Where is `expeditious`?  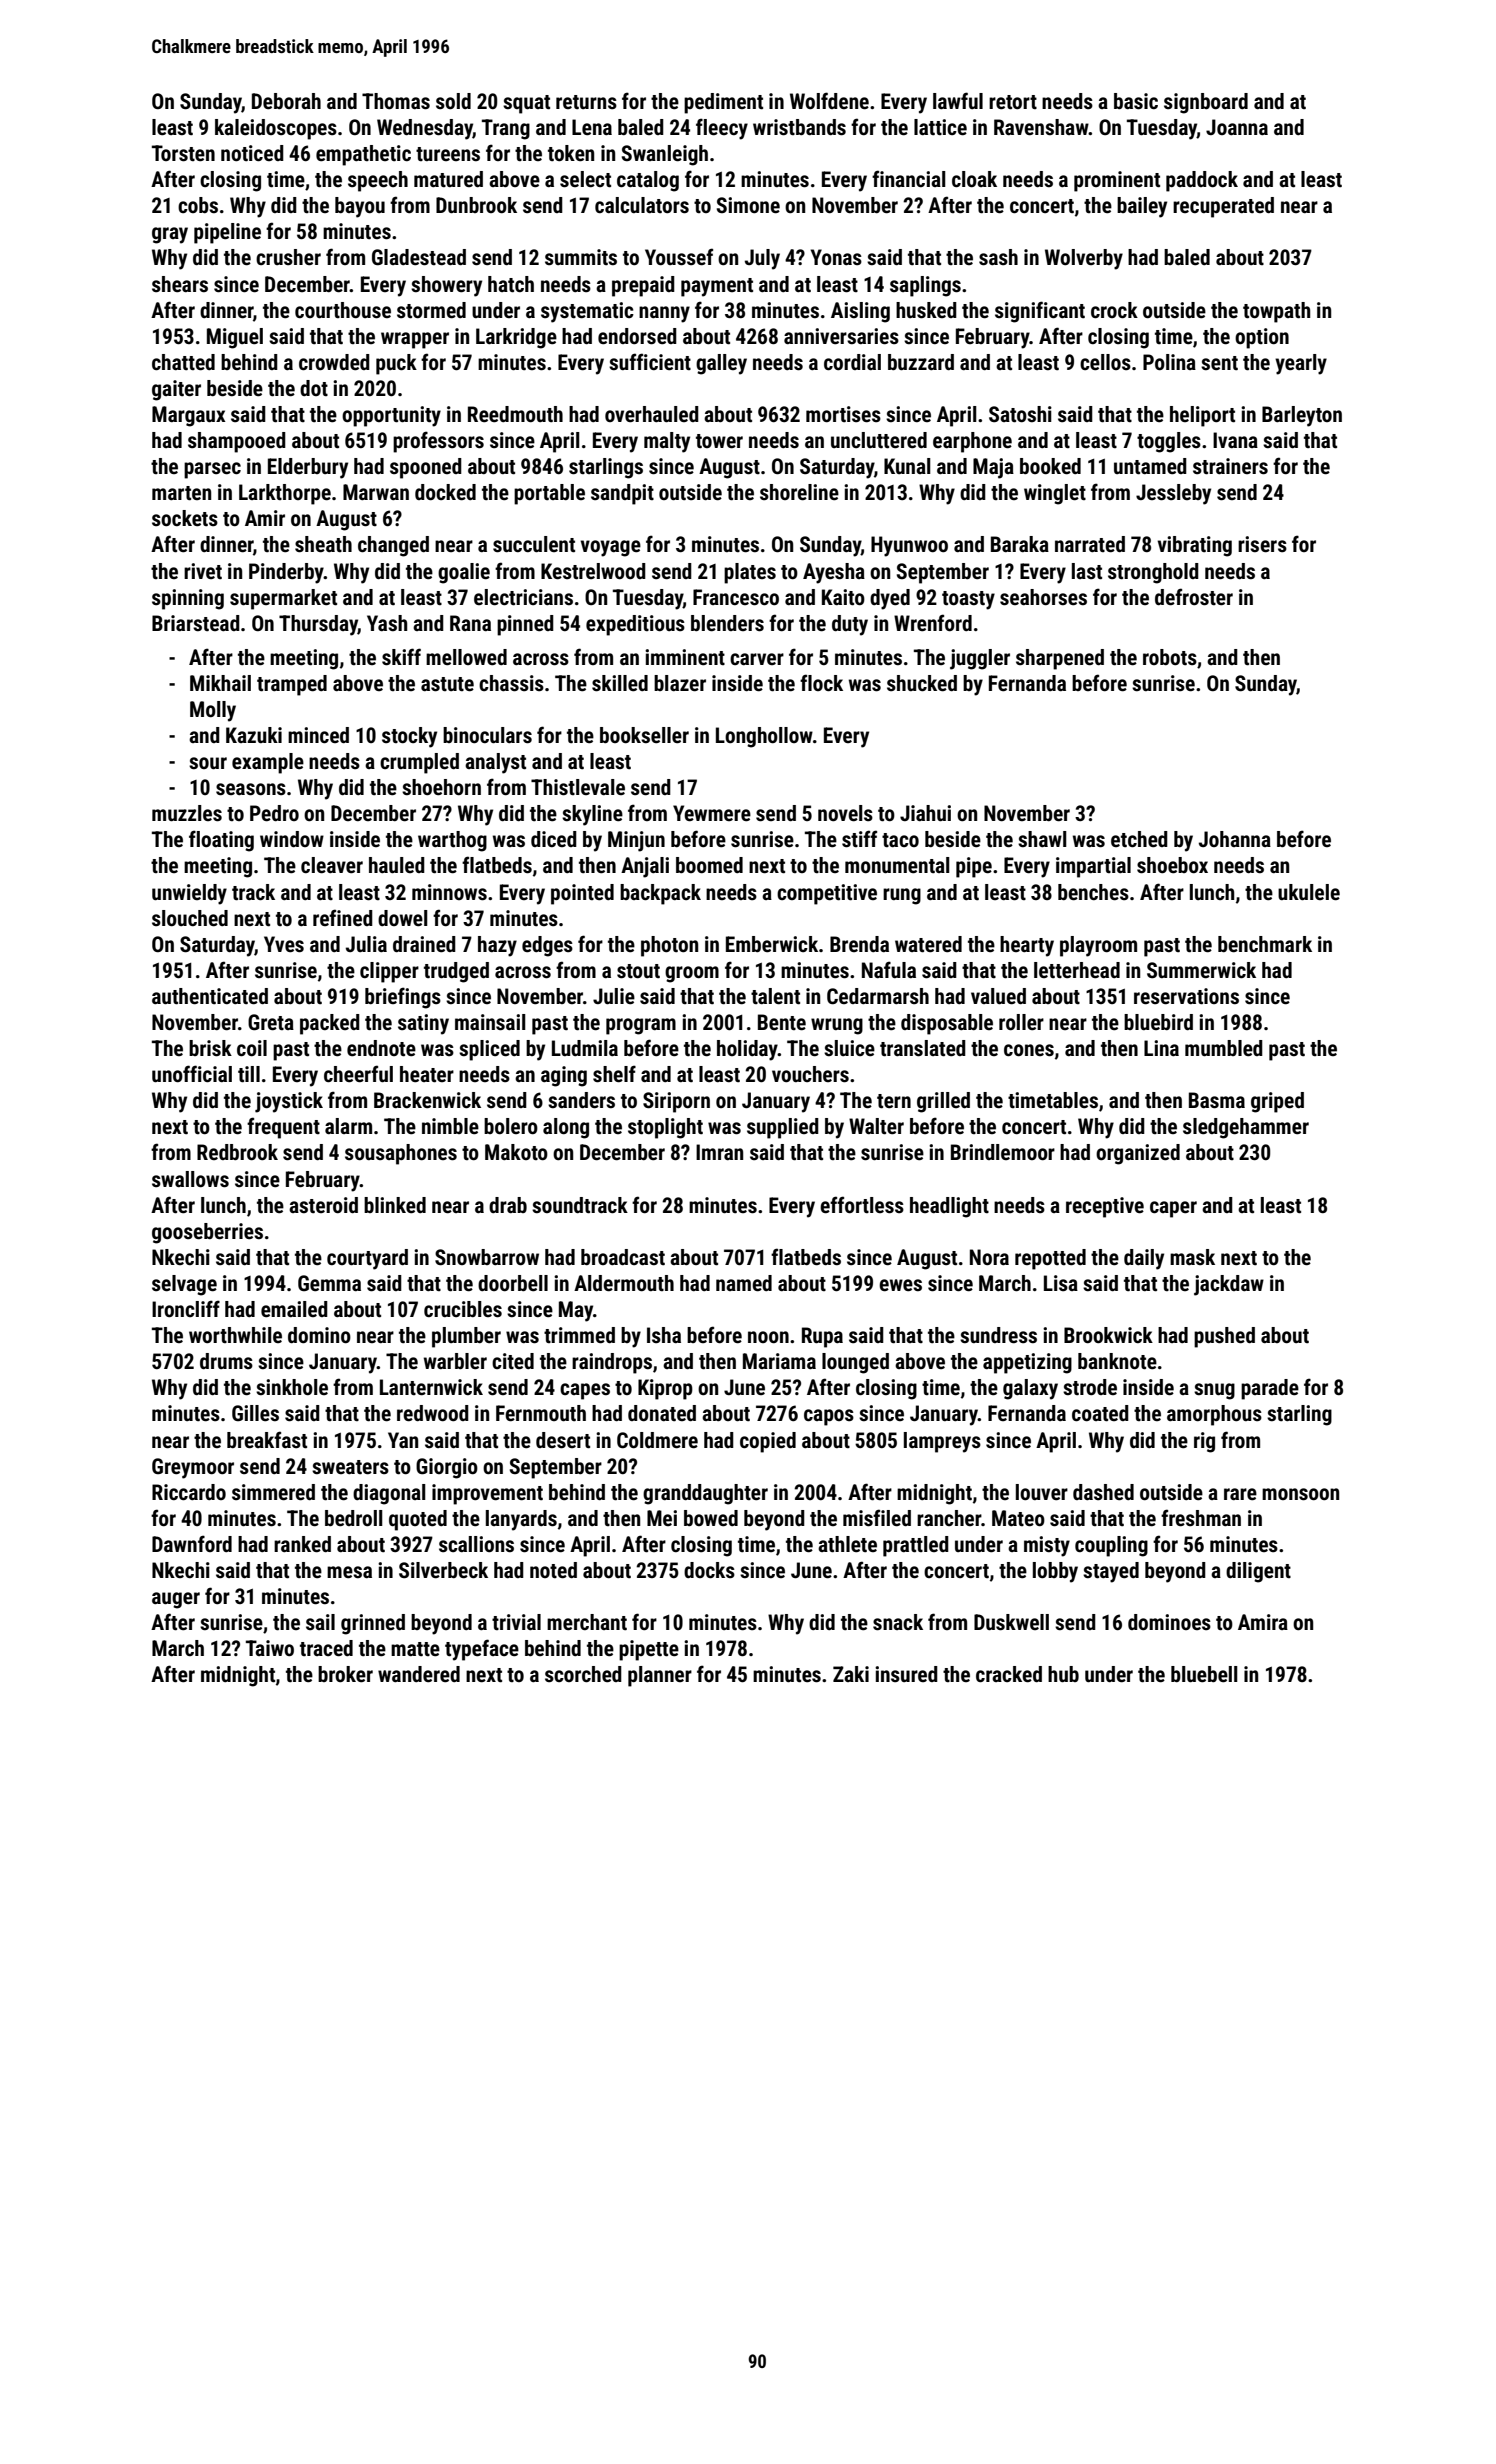
expeditious is located at coordinates (635, 625).
